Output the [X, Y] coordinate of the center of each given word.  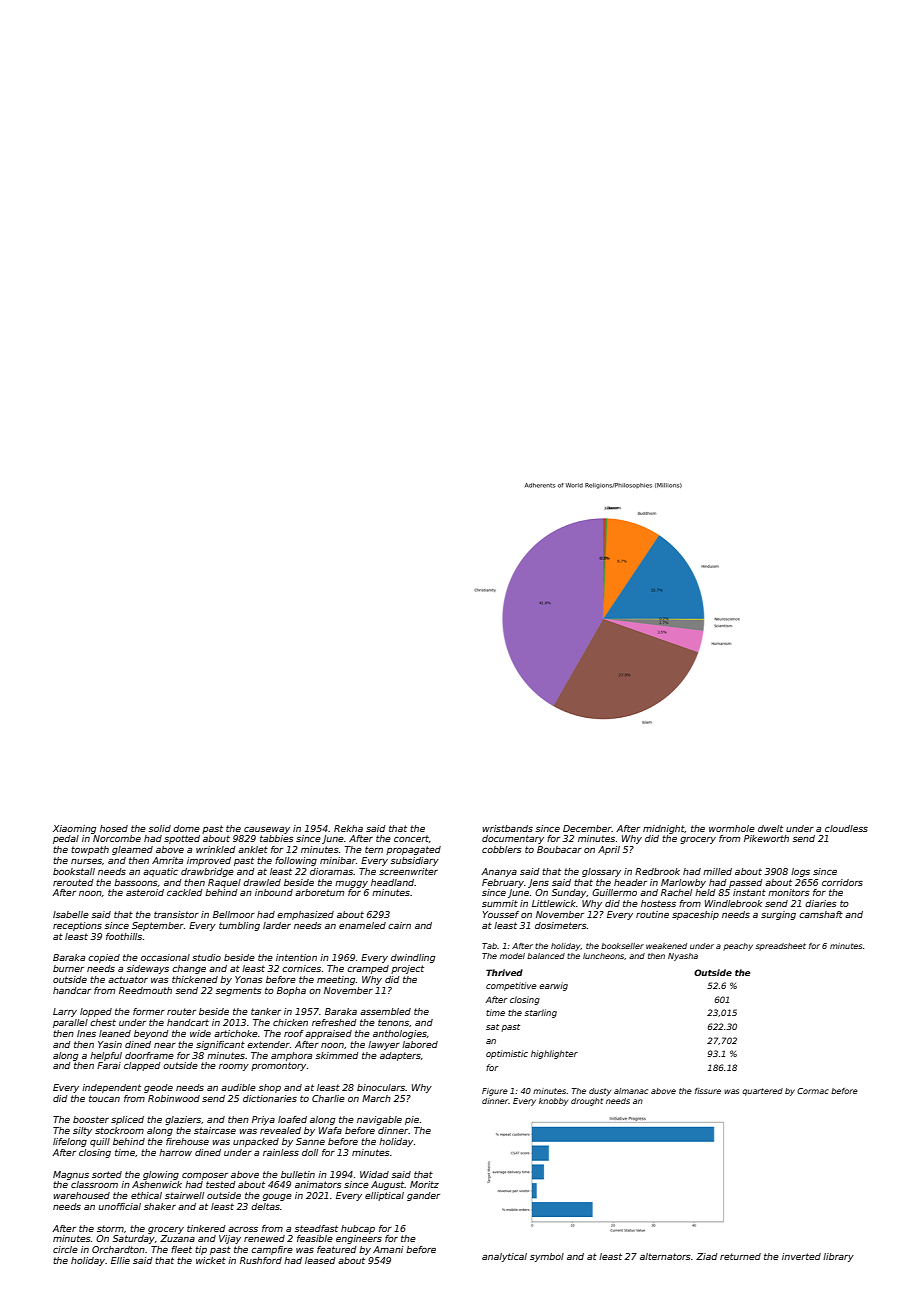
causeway [267, 830]
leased [320, 1260]
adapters [400, 1056]
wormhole [732, 828]
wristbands [507, 828]
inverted [801, 1256]
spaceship [695, 915]
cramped [368, 969]
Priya [263, 1120]
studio [206, 957]
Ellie [120, 1260]
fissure [708, 1091]
